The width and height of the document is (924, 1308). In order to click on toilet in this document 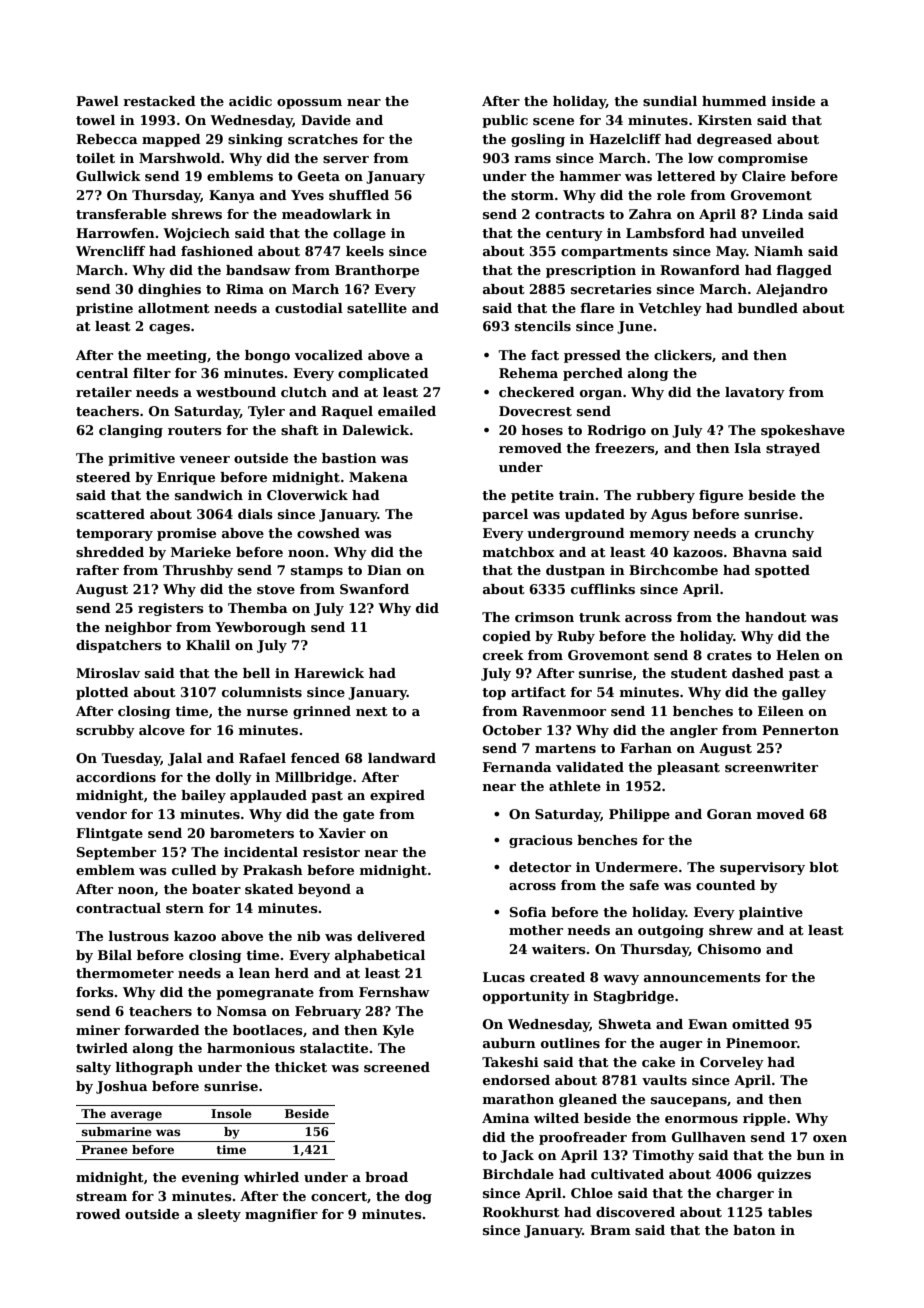, I will do `click(95, 158)`.
